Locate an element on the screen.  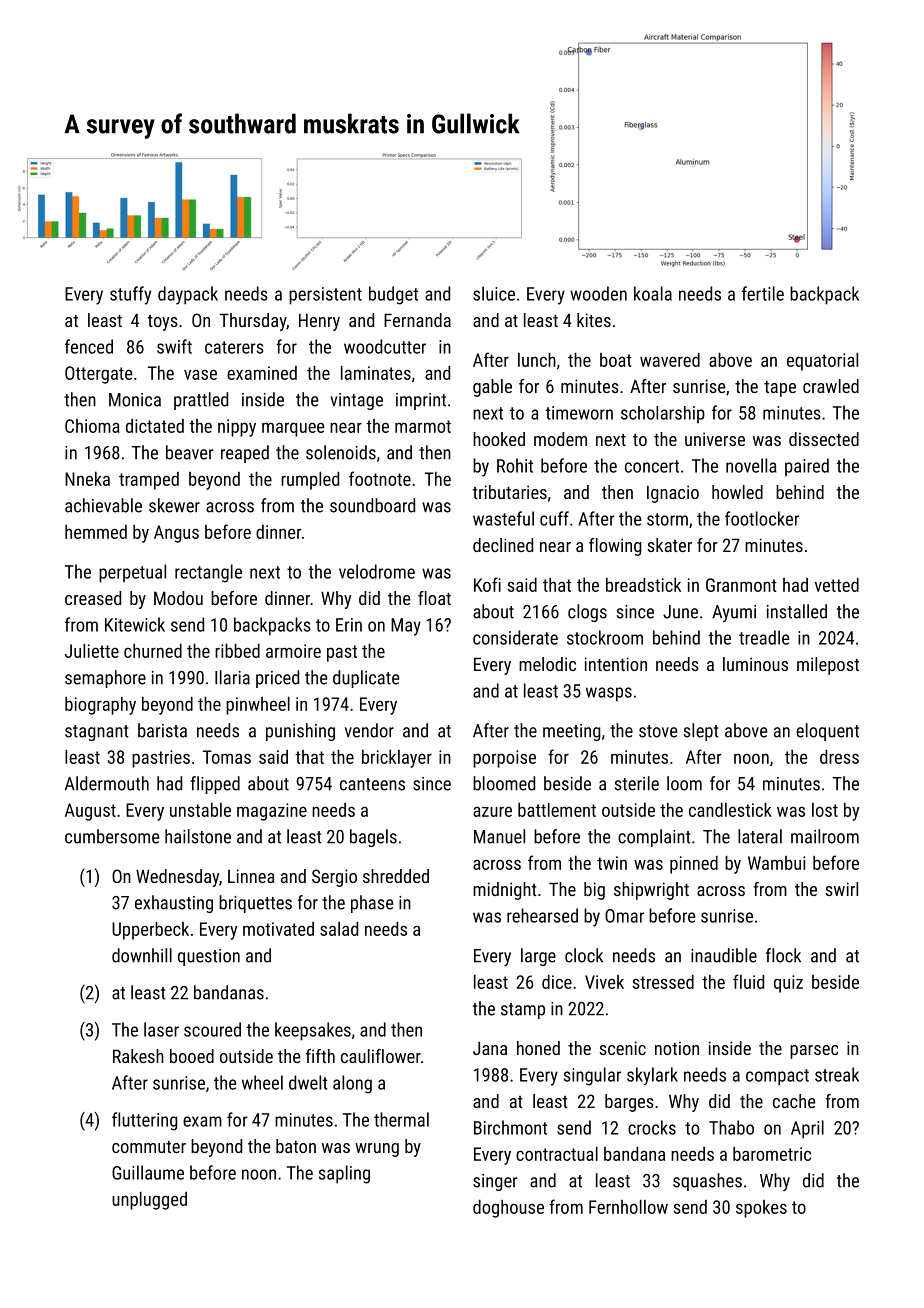
Upperbeck is located at coordinates (150, 931).
